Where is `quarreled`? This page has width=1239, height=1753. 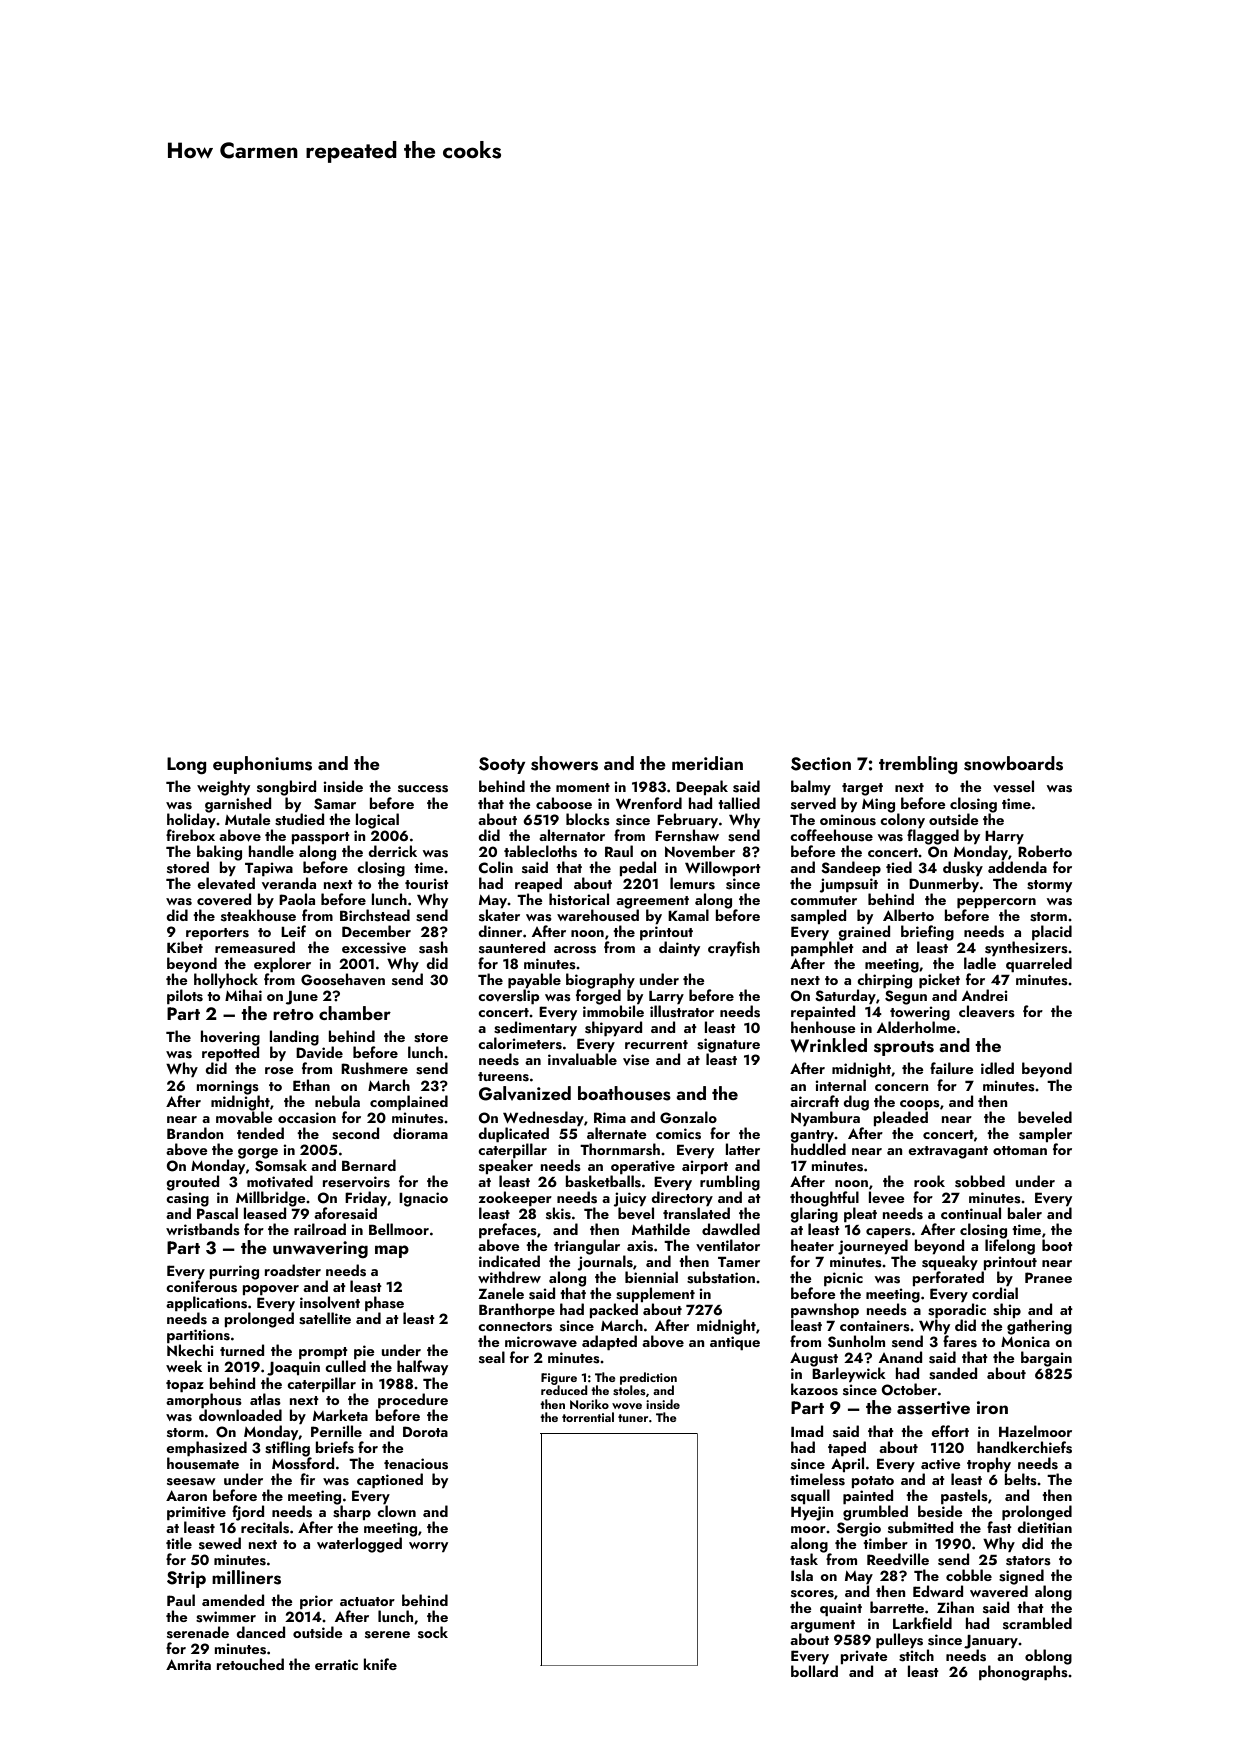 quarreled is located at coordinates (1039, 964).
